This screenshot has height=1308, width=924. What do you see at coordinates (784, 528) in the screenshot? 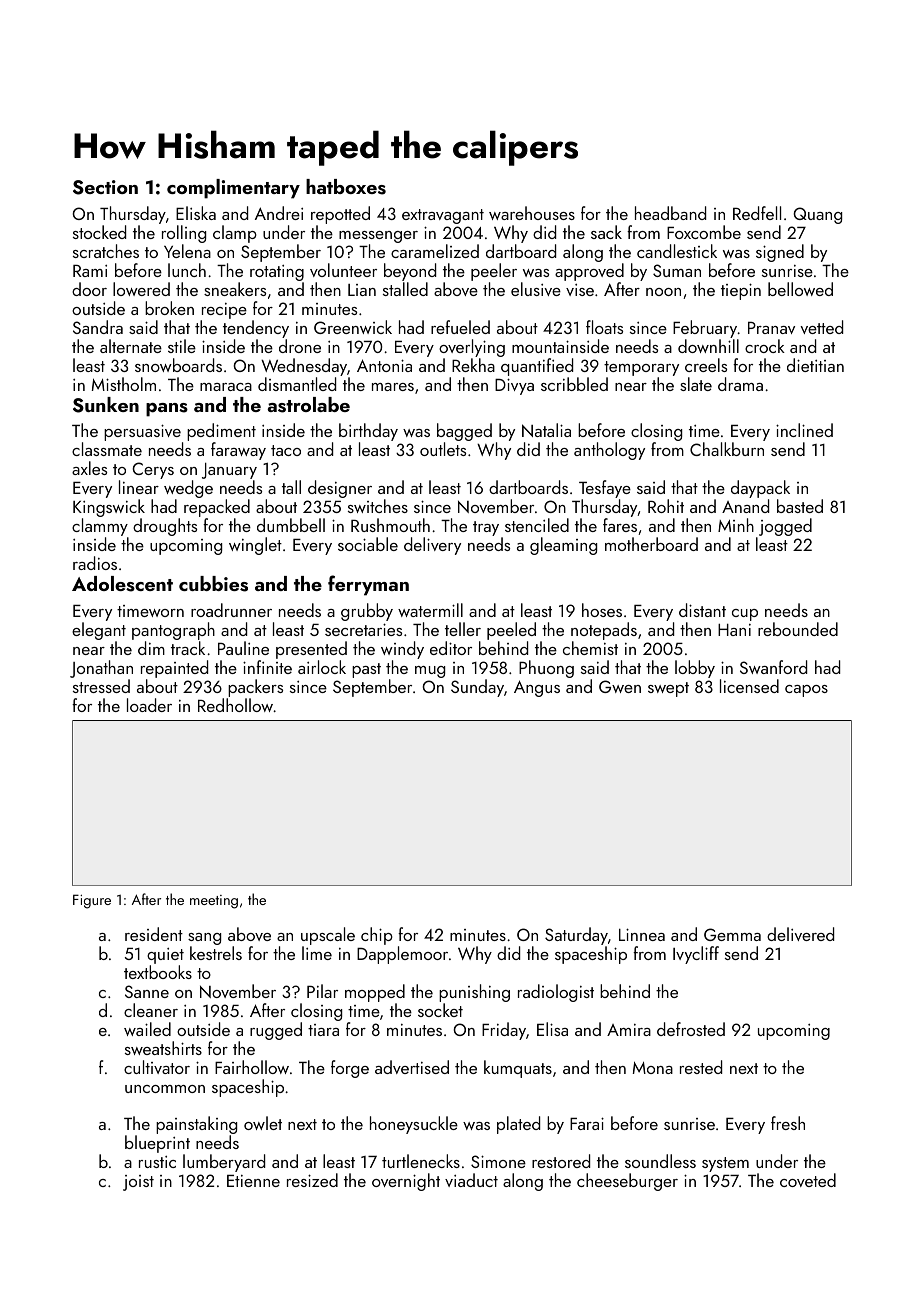
I see `jogged` at bounding box center [784, 528].
